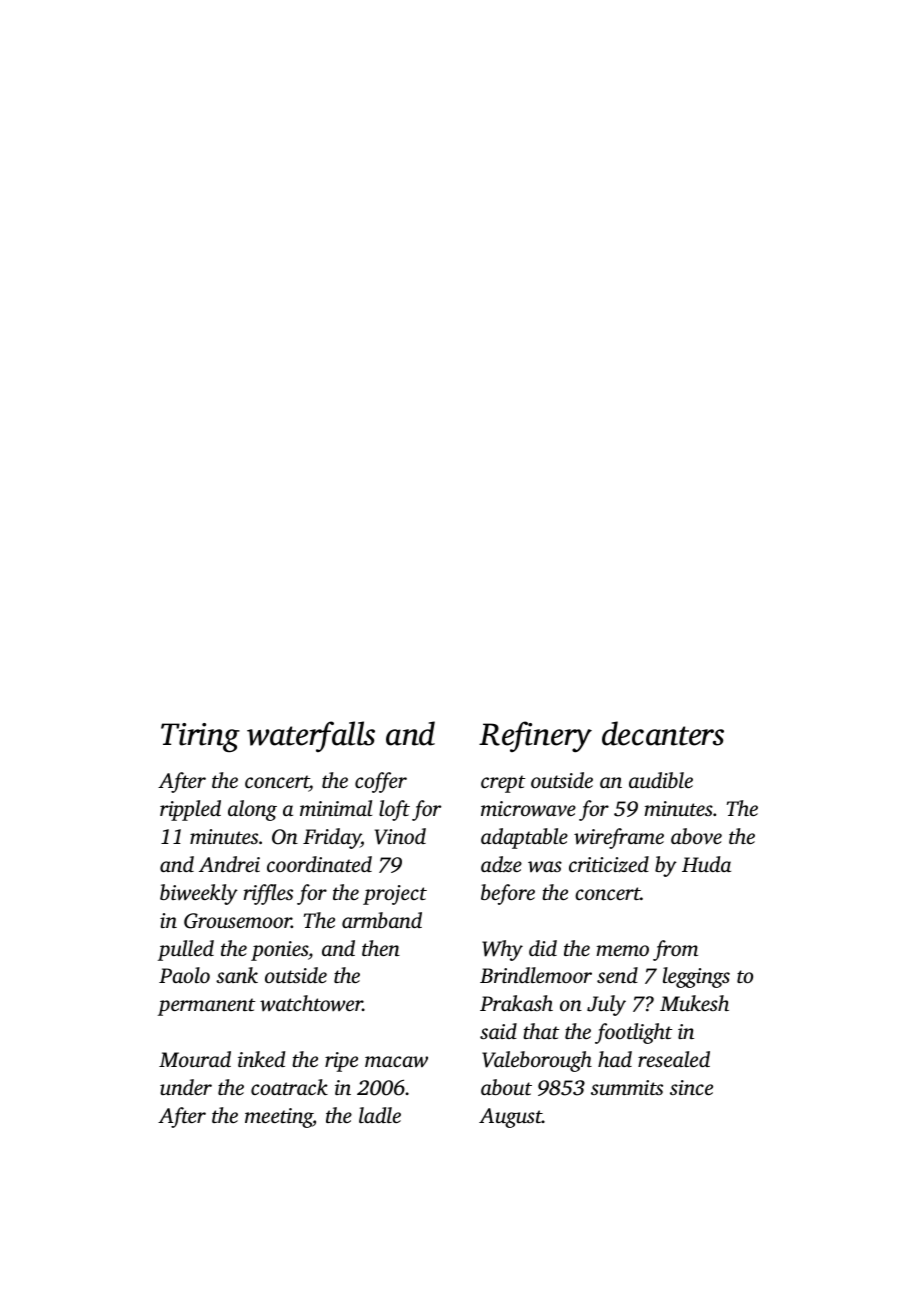 The width and height of the screenshot is (924, 1311). What do you see at coordinates (691, 1087) in the screenshot?
I see `since` at bounding box center [691, 1087].
